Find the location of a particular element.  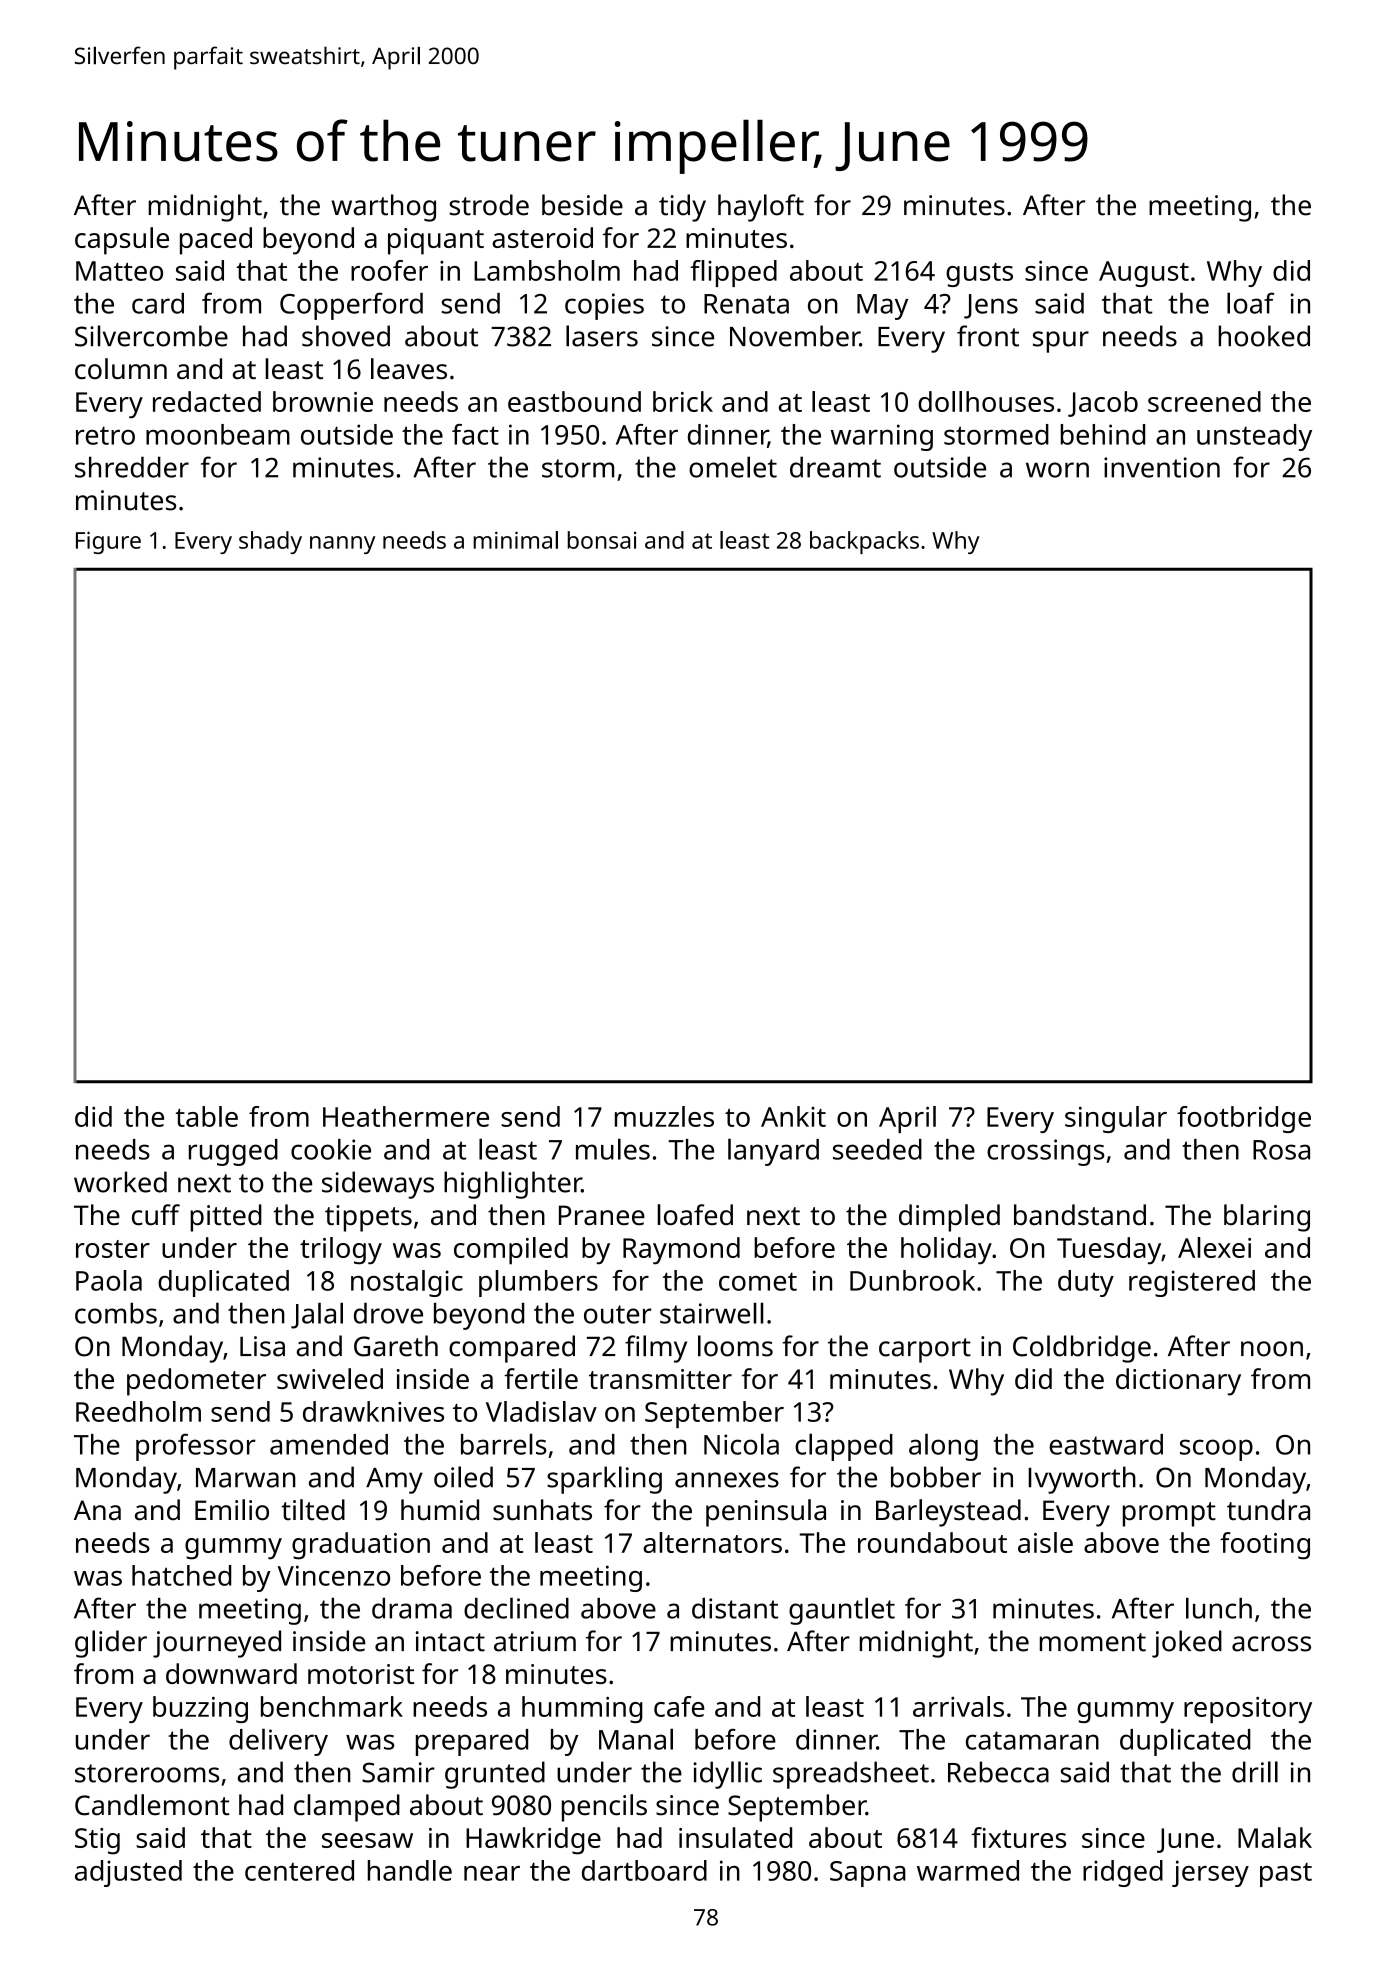

gauntlet is located at coordinates (842, 1611).
